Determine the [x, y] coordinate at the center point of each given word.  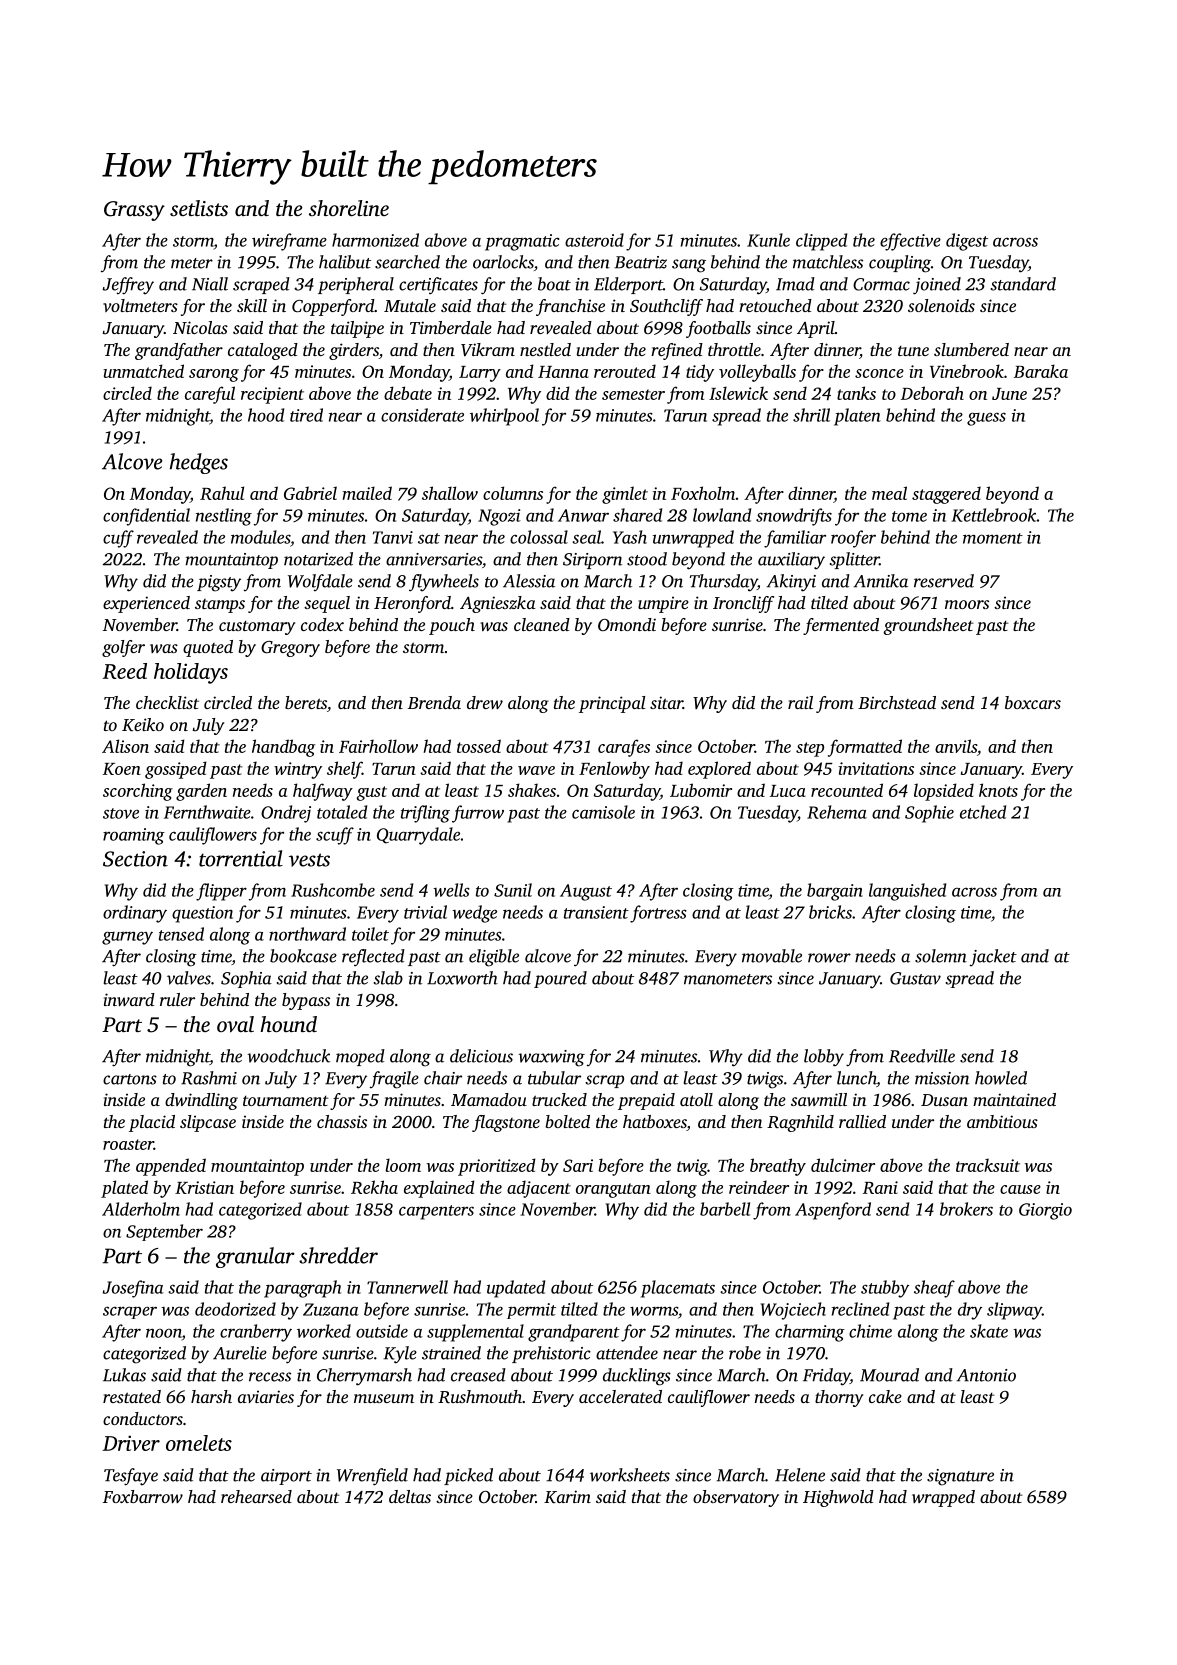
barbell [725, 1209]
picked [468, 1476]
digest [967, 242]
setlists [199, 208]
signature [960, 1477]
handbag [283, 748]
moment [993, 538]
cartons [130, 1079]
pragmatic [522, 242]
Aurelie [240, 1353]
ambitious [1002, 1121]
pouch [452, 626]
